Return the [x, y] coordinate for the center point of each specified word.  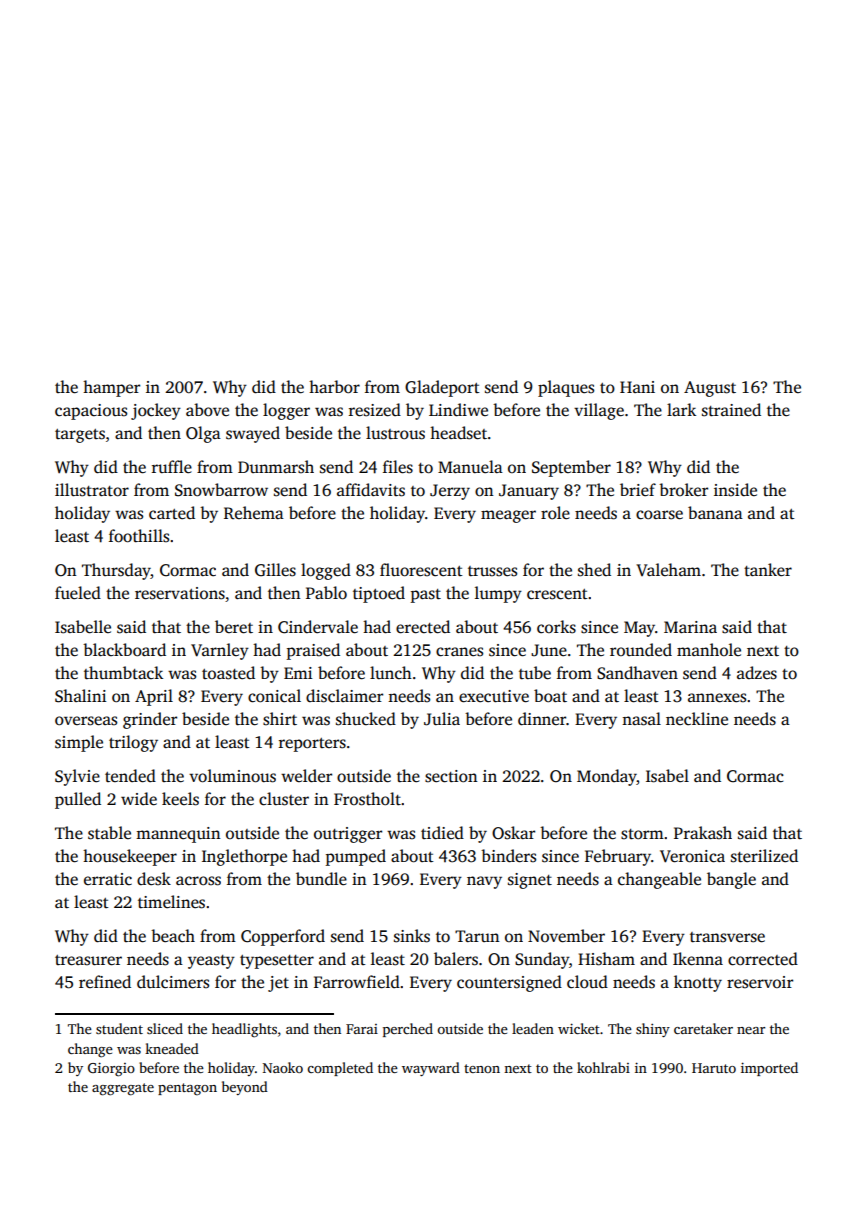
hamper [111, 388]
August [710, 389]
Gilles [275, 570]
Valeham [668, 569]
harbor [334, 386]
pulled [78, 800]
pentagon [187, 1089]
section [451, 776]
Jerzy [450, 492]
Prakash [703, 833]
